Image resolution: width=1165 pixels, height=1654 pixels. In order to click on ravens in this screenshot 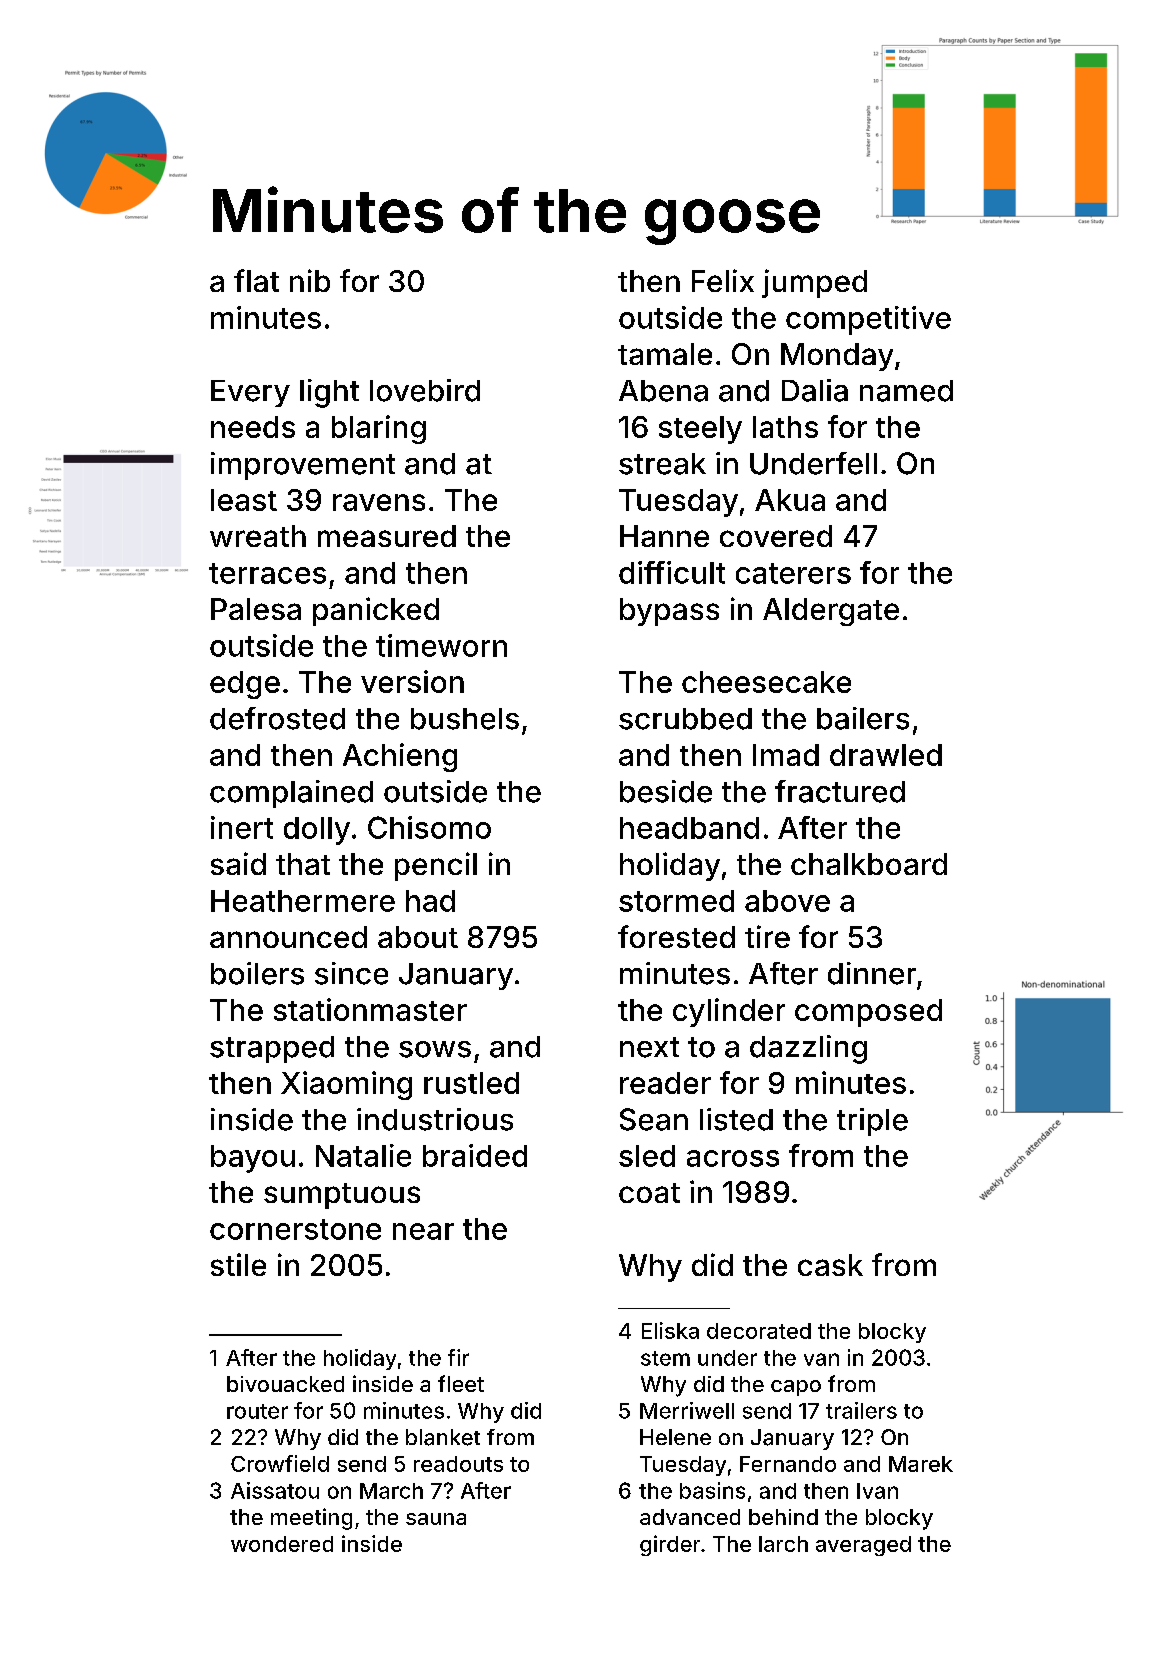, I will do `click(379, 502)`.
